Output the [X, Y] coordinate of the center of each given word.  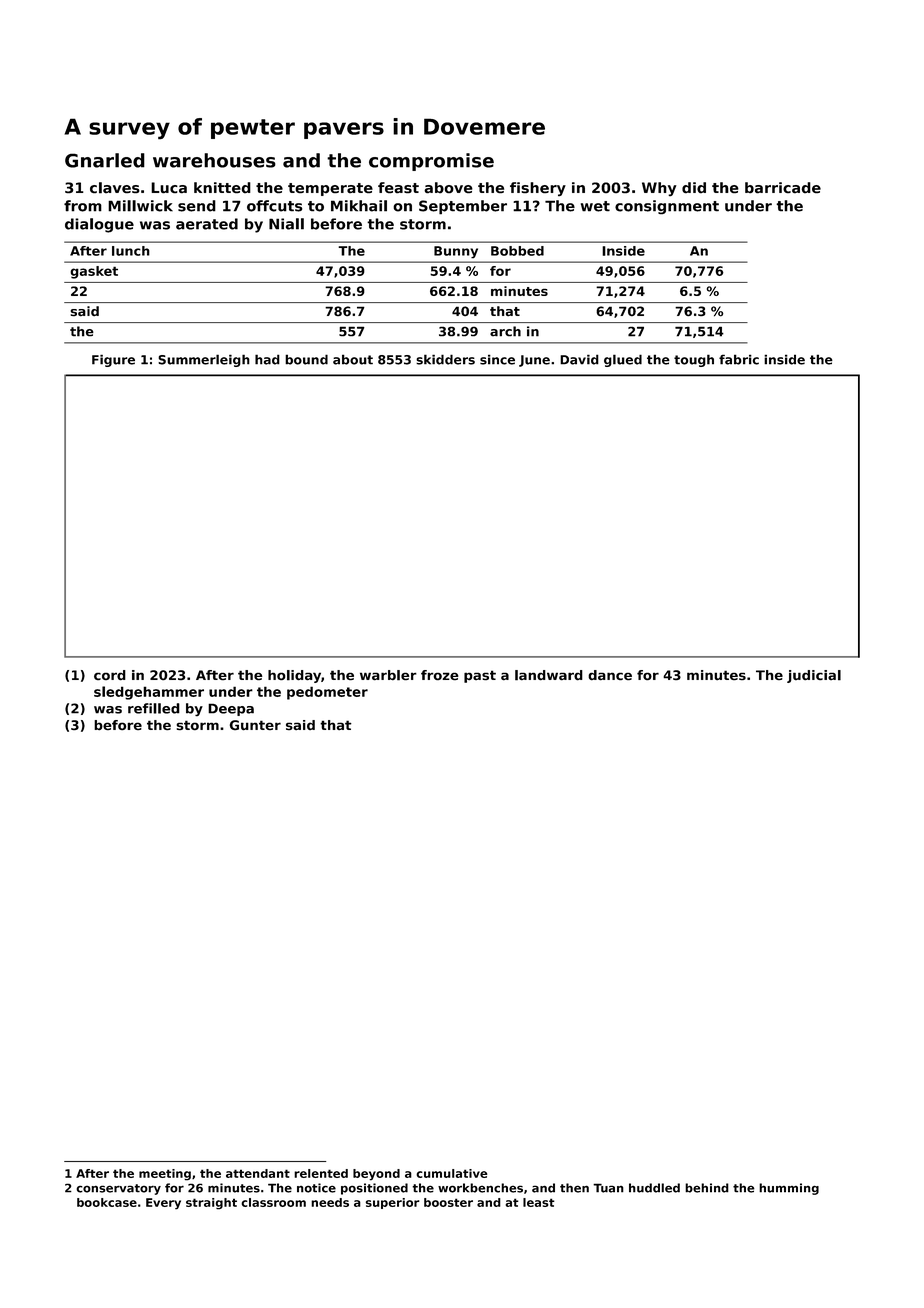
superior [393, 1203]
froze [439, 675]
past [480, 676]
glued [623, 360]
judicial [814, 676]
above [448, 188]
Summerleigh [204, 360]
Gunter [255, 725]
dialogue [99, 225]
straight [211, 1204]
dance [610, 675]
